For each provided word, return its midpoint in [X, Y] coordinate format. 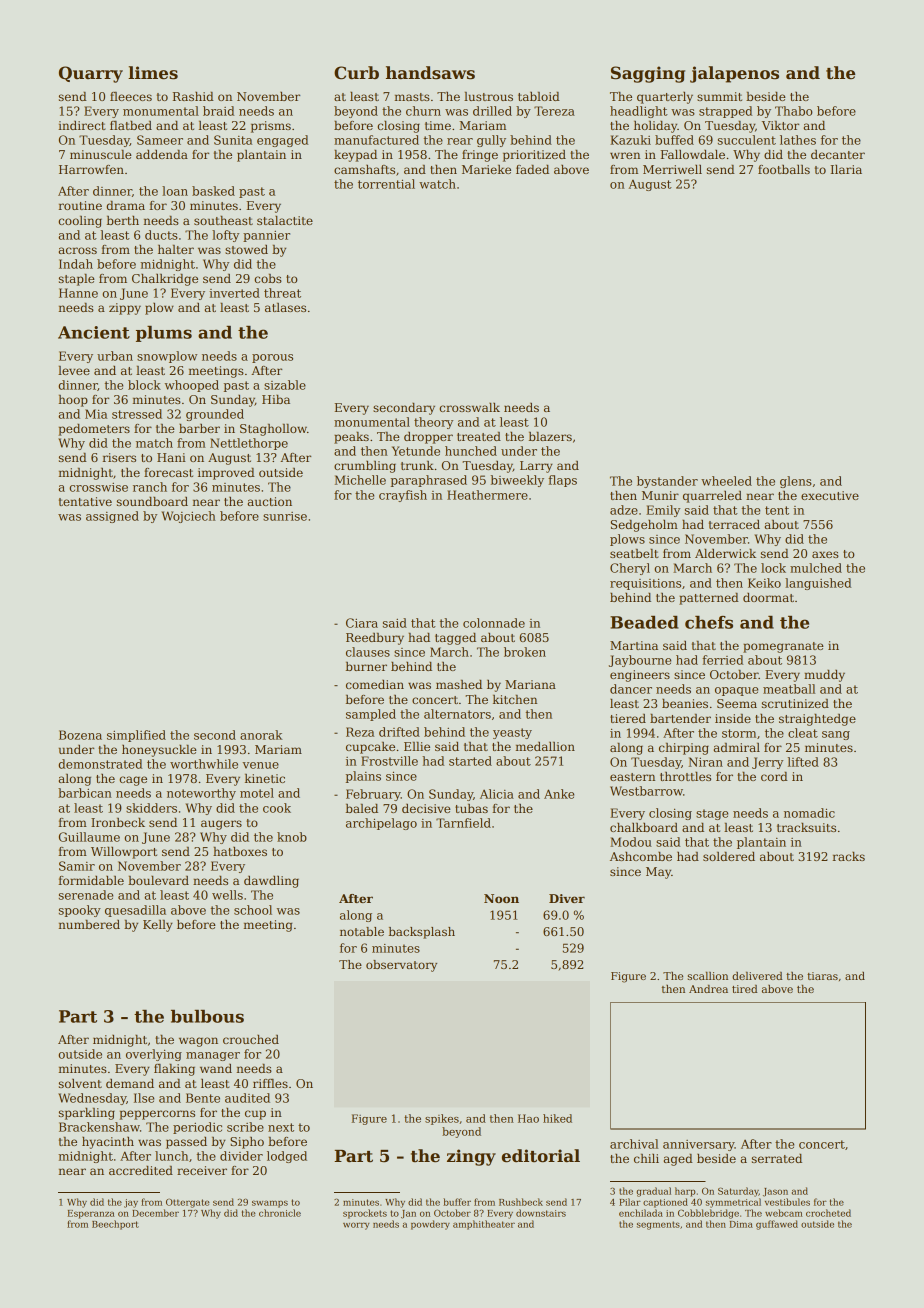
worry [356, 1226]
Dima [741, 1224]
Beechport [115, 1225]
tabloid [539, 96]
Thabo [794, 111]
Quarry [91, 74]
